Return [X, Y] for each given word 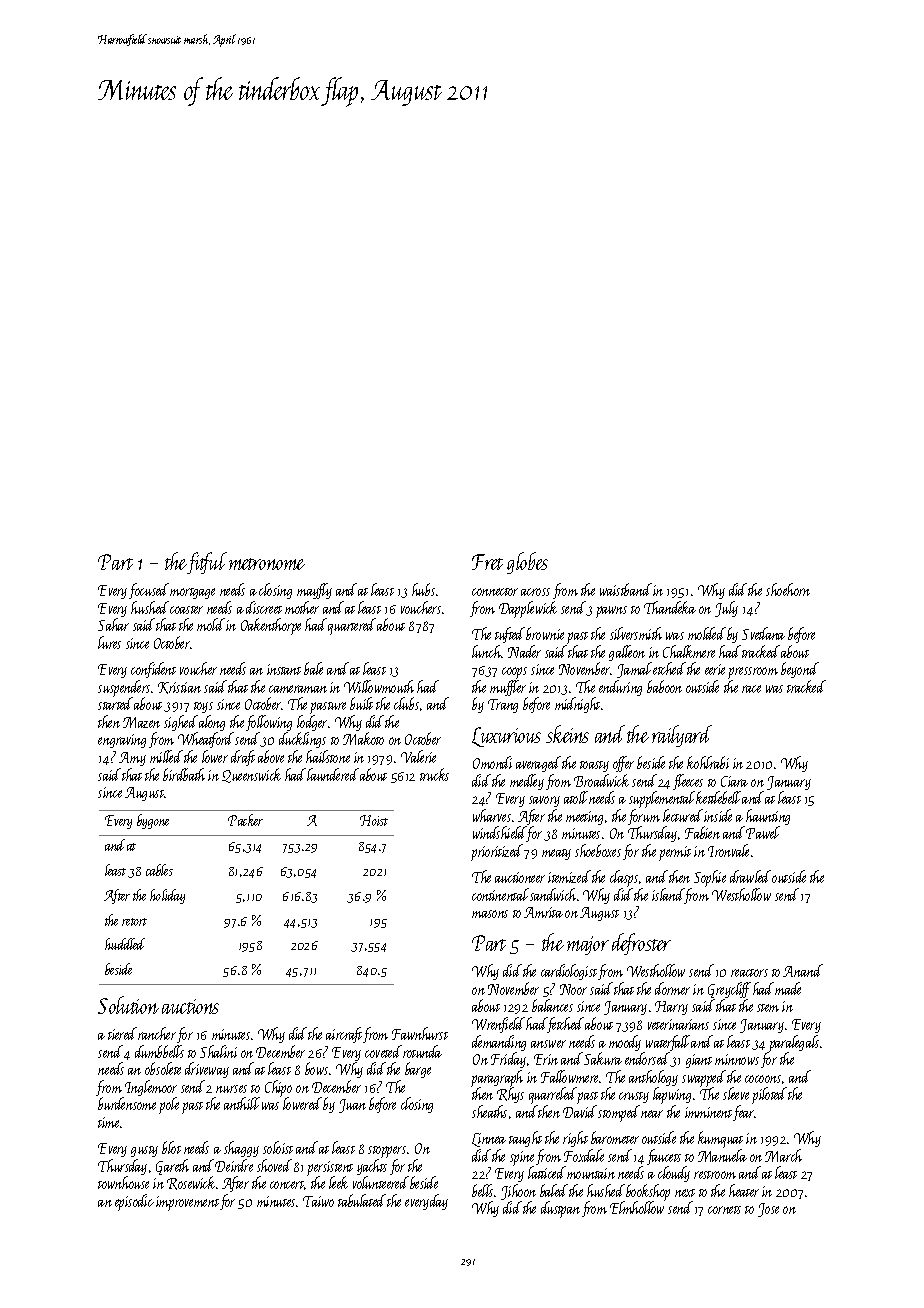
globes [527, 563]
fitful [207, 563]
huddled [125, 944]
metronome [267, 564]
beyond [800, 670]
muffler [508, 688]
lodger [312, 724]
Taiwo [318, 1201]
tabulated [362, 1200]
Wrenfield [498, 1025]
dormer [672, 988]
